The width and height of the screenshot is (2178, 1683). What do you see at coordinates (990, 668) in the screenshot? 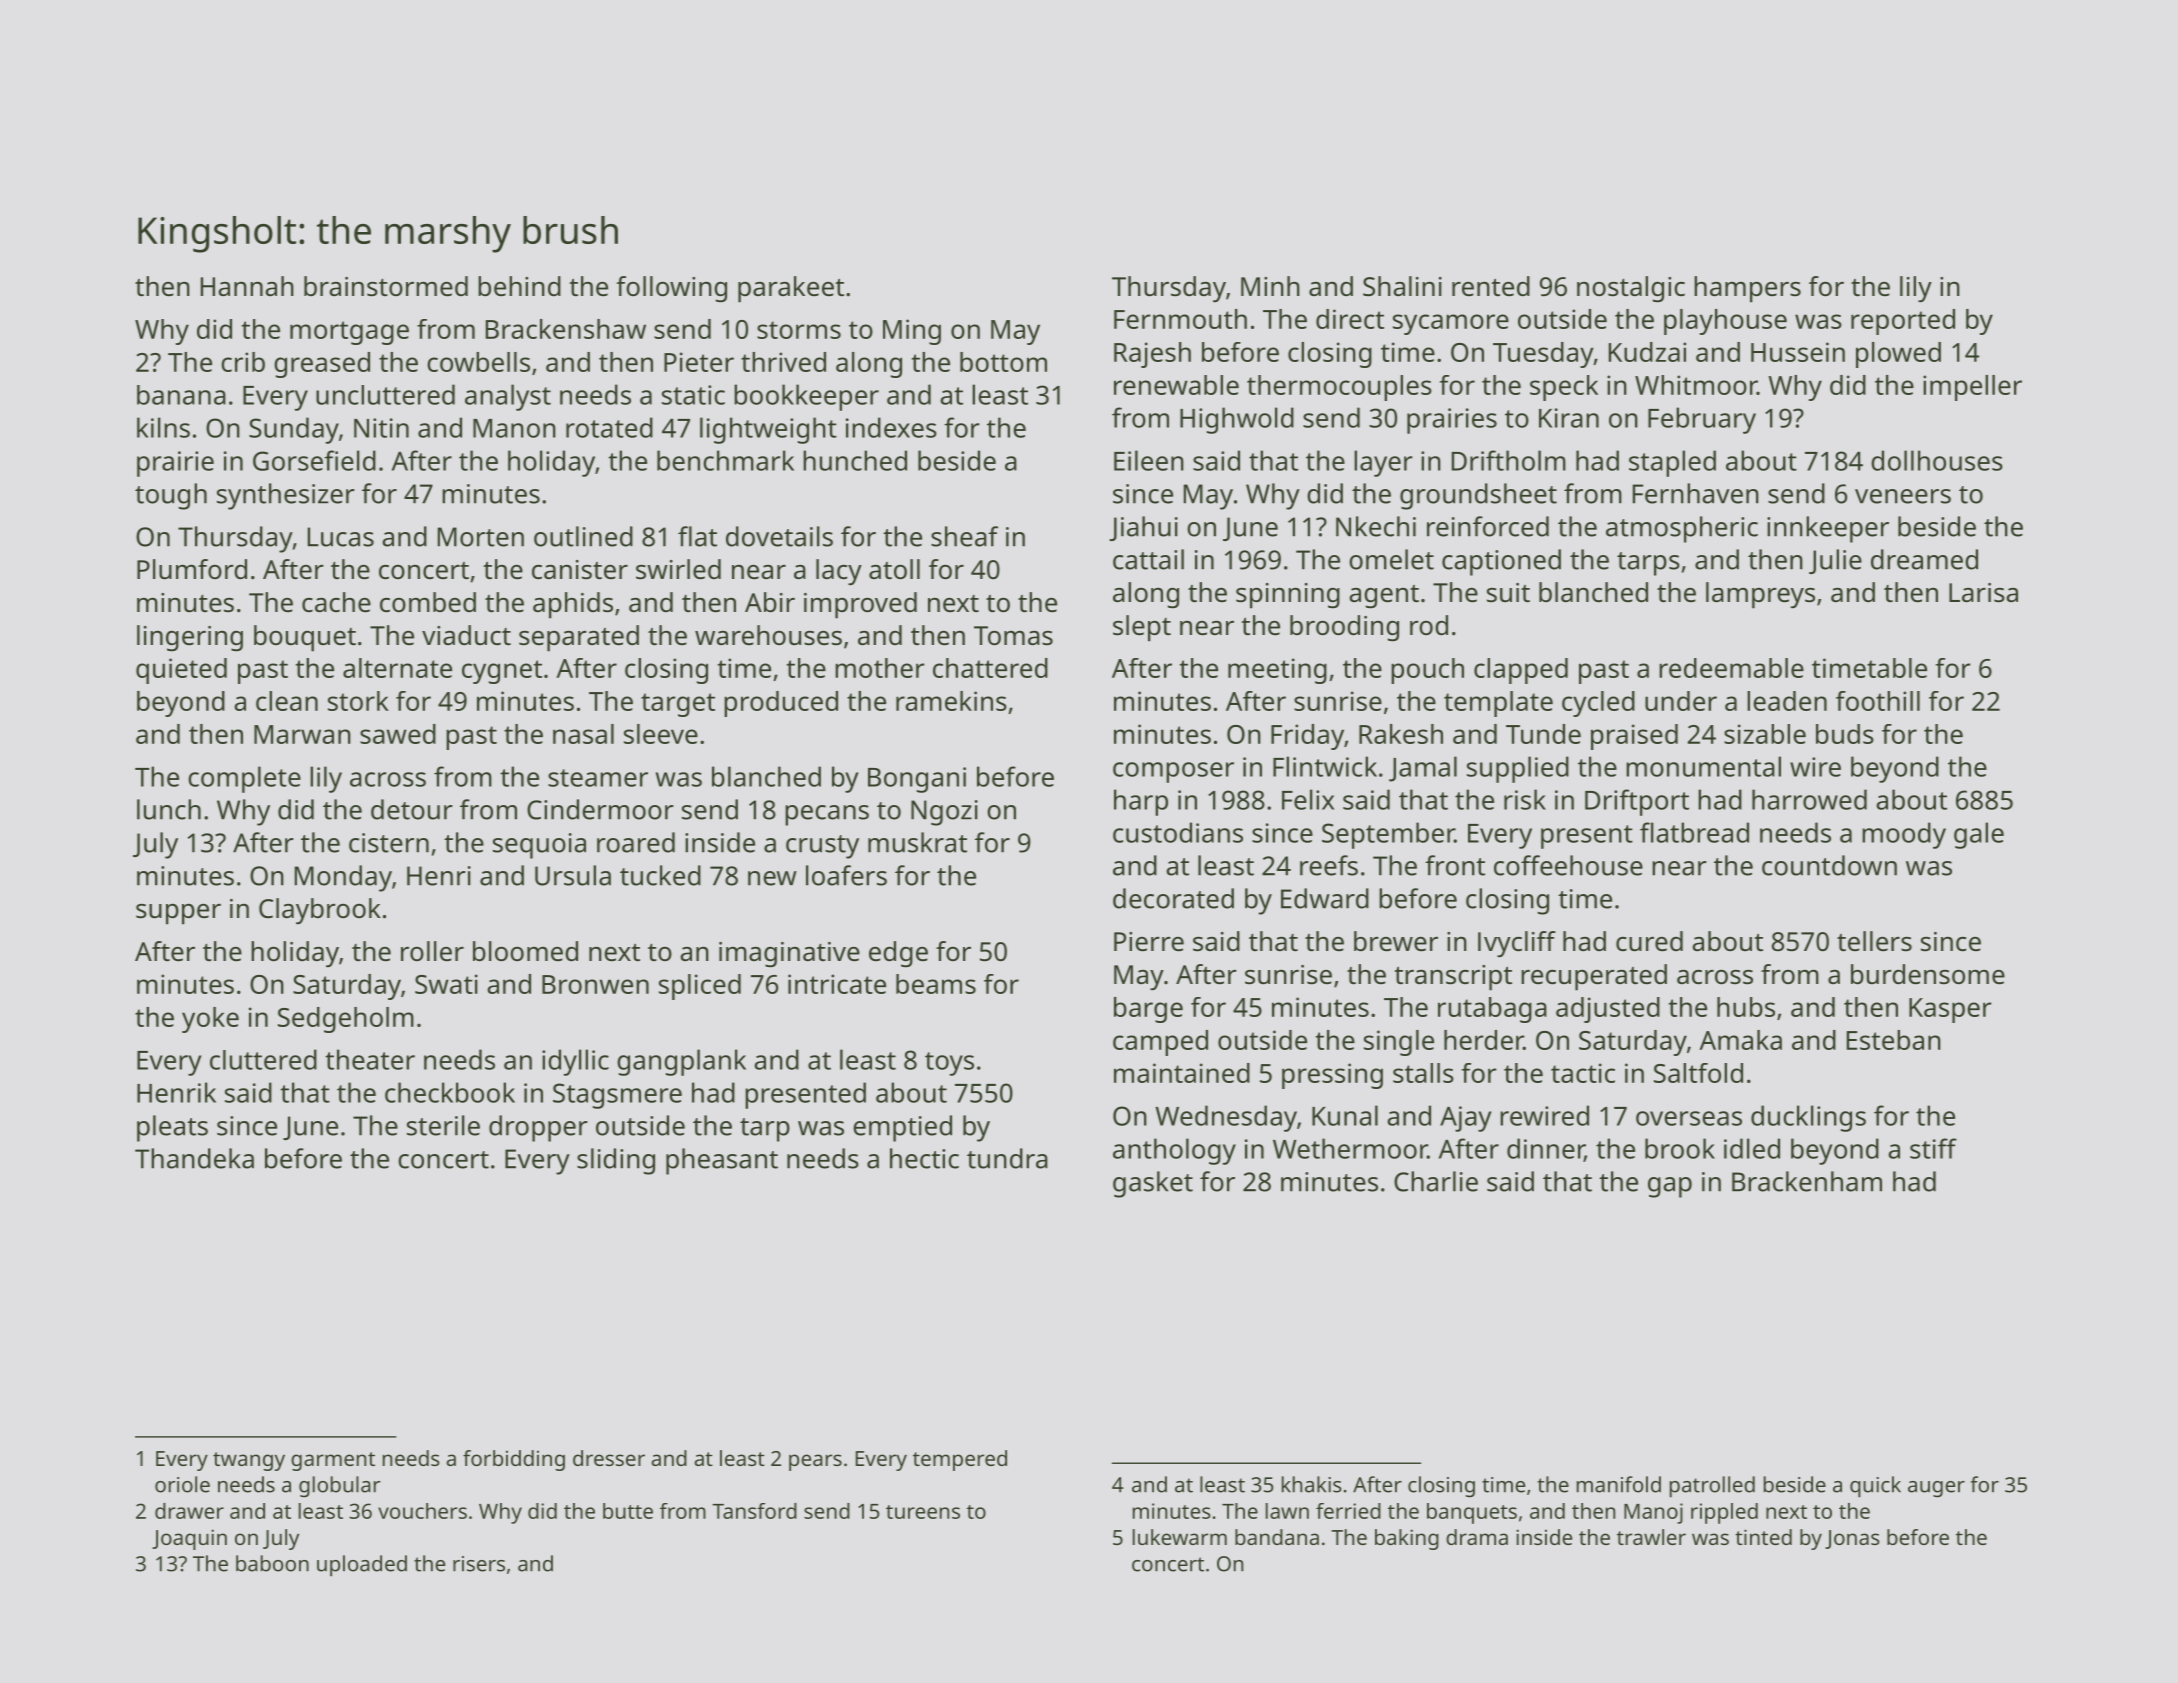
I see `chattered` at bounding box center [990, 668].
